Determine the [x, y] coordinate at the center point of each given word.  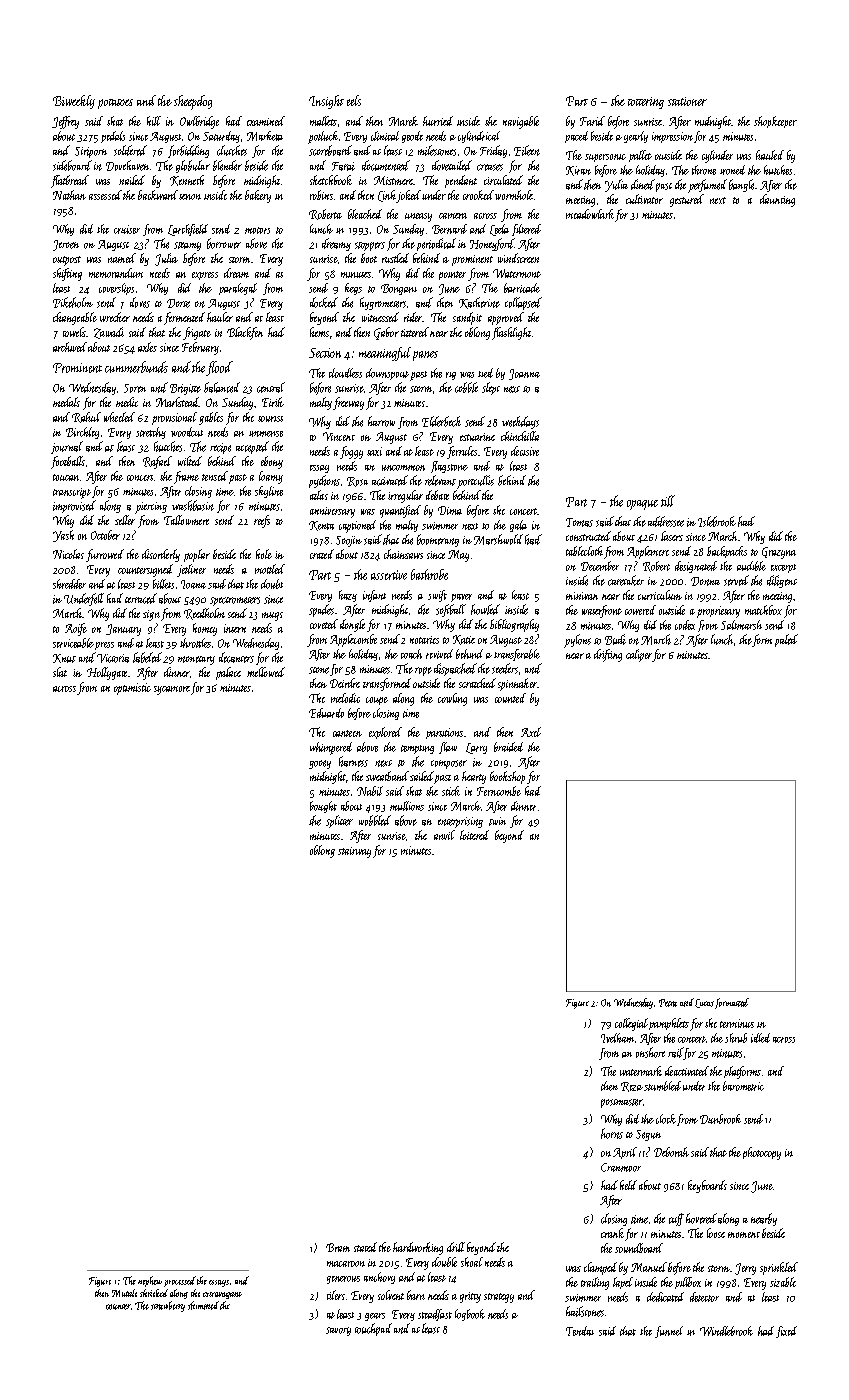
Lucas [704, 1003]
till [668, 501]
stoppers [370, 246]
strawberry [168, 1306]
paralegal [238, 289]
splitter [339, 821]
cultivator [644, 199]
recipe [220, 448]
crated [322, 554]
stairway [354, 852]
